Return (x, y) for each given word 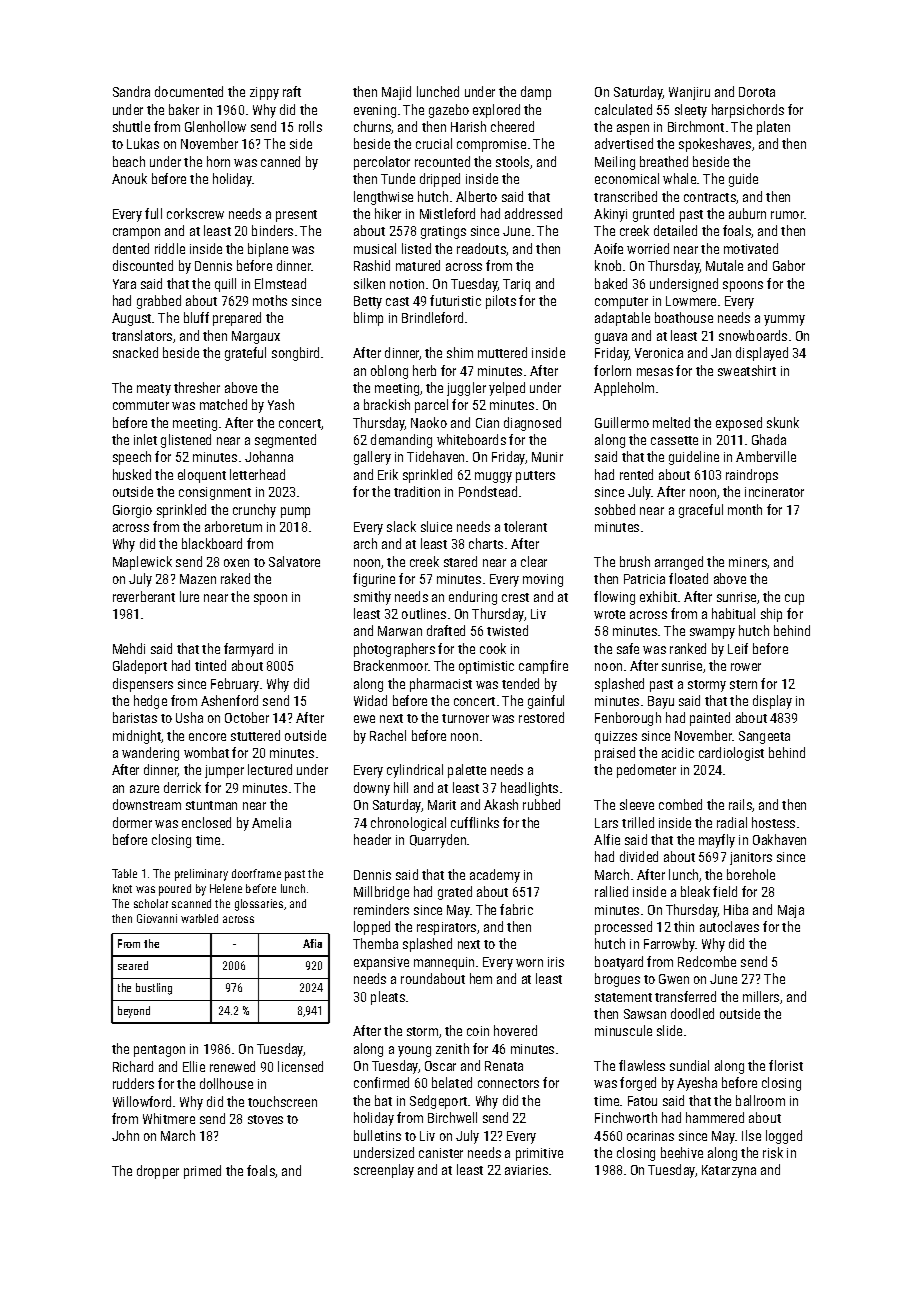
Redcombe (707, 961)
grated (455, 893)
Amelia (271, 822)
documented (189, 91)
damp (536, 93)
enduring (473, 598)
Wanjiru (689, 93)
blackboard (212, 543)
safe (628, 648)
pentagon (159, 1051)
